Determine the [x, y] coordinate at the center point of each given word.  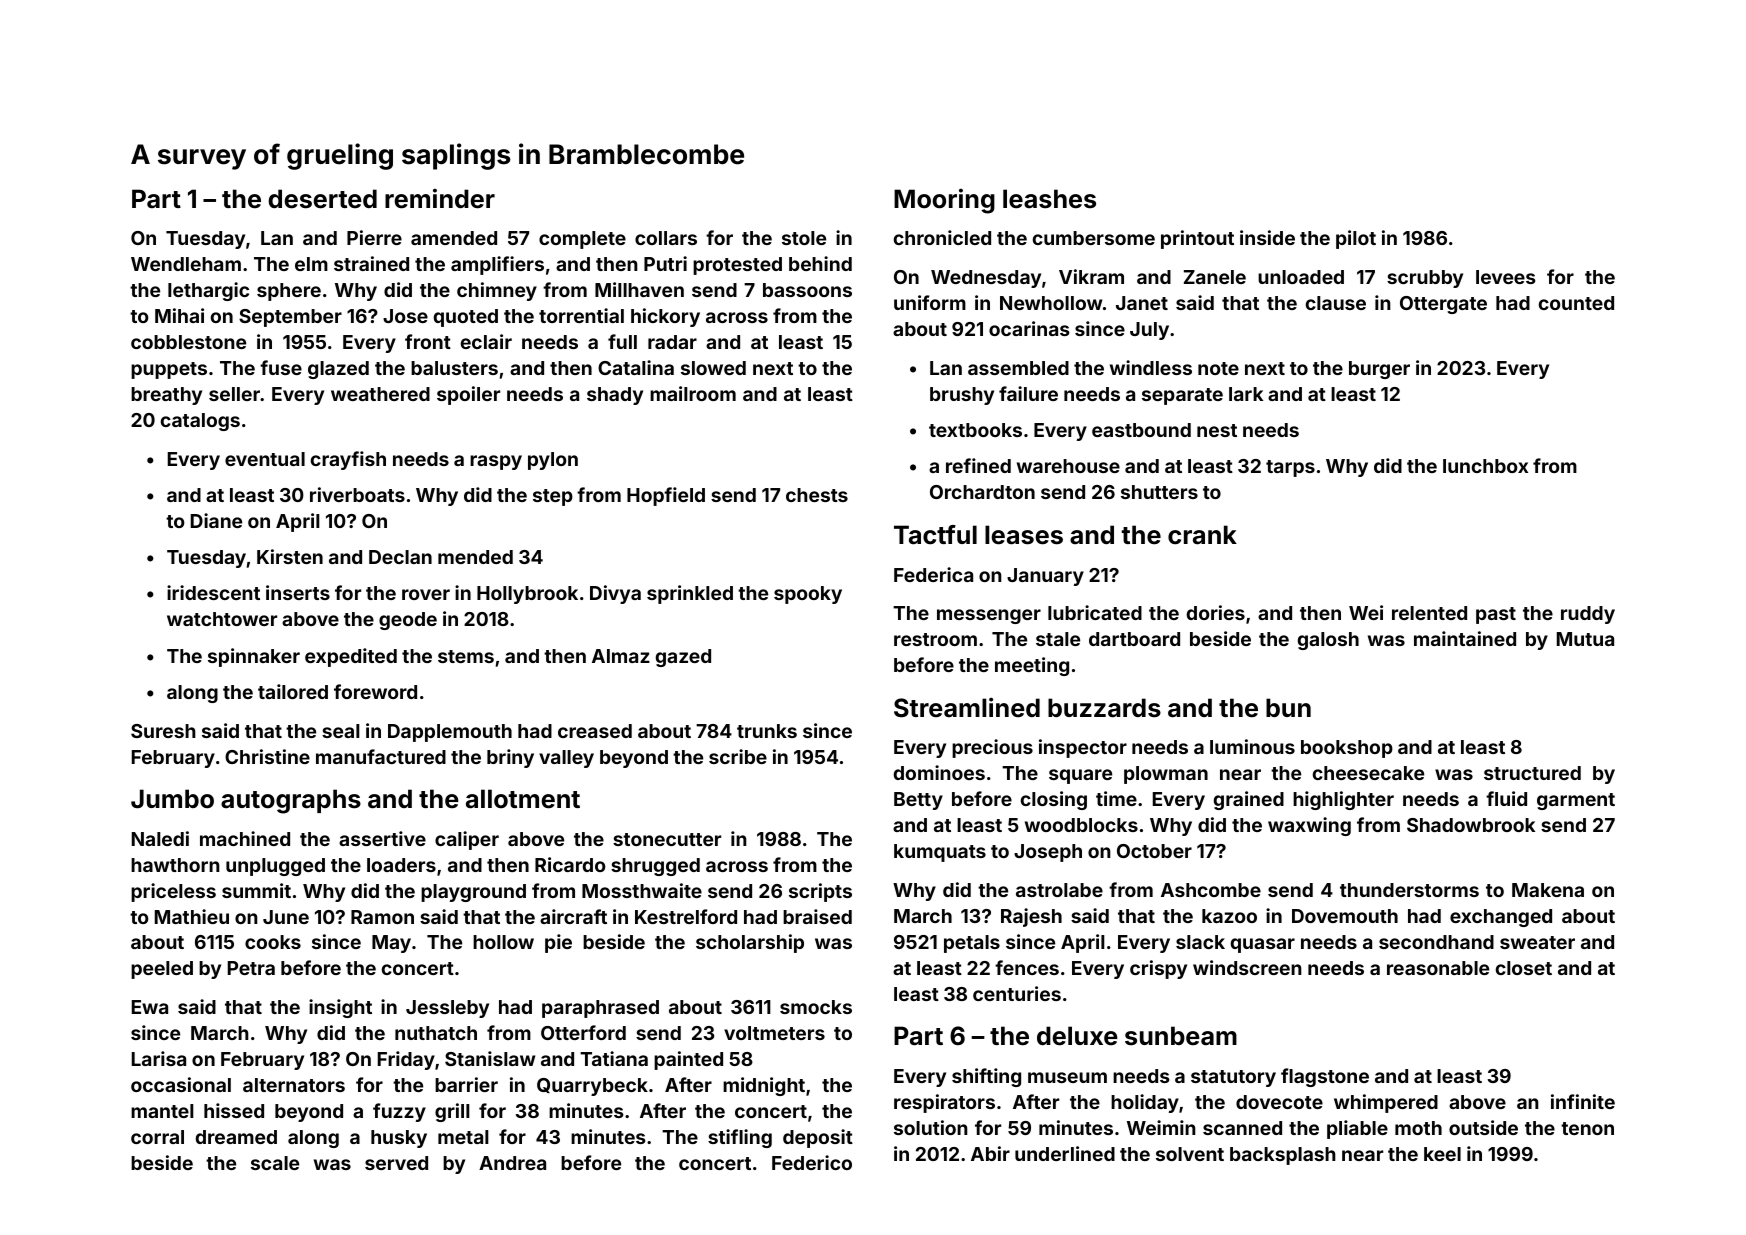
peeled [162, 970]
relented [1429, 613]
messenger [989, 616]
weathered [380, 394]
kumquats [940, 853]
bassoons [807, 290]
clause [1336, 303]
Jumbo [172, 799]
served [396, 1163]
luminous [1252, 746]
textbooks [975, 430]
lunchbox [1485, 466]
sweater [1537, 942]
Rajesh [1031, 917]
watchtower [222, 619]
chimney [497, 291]
